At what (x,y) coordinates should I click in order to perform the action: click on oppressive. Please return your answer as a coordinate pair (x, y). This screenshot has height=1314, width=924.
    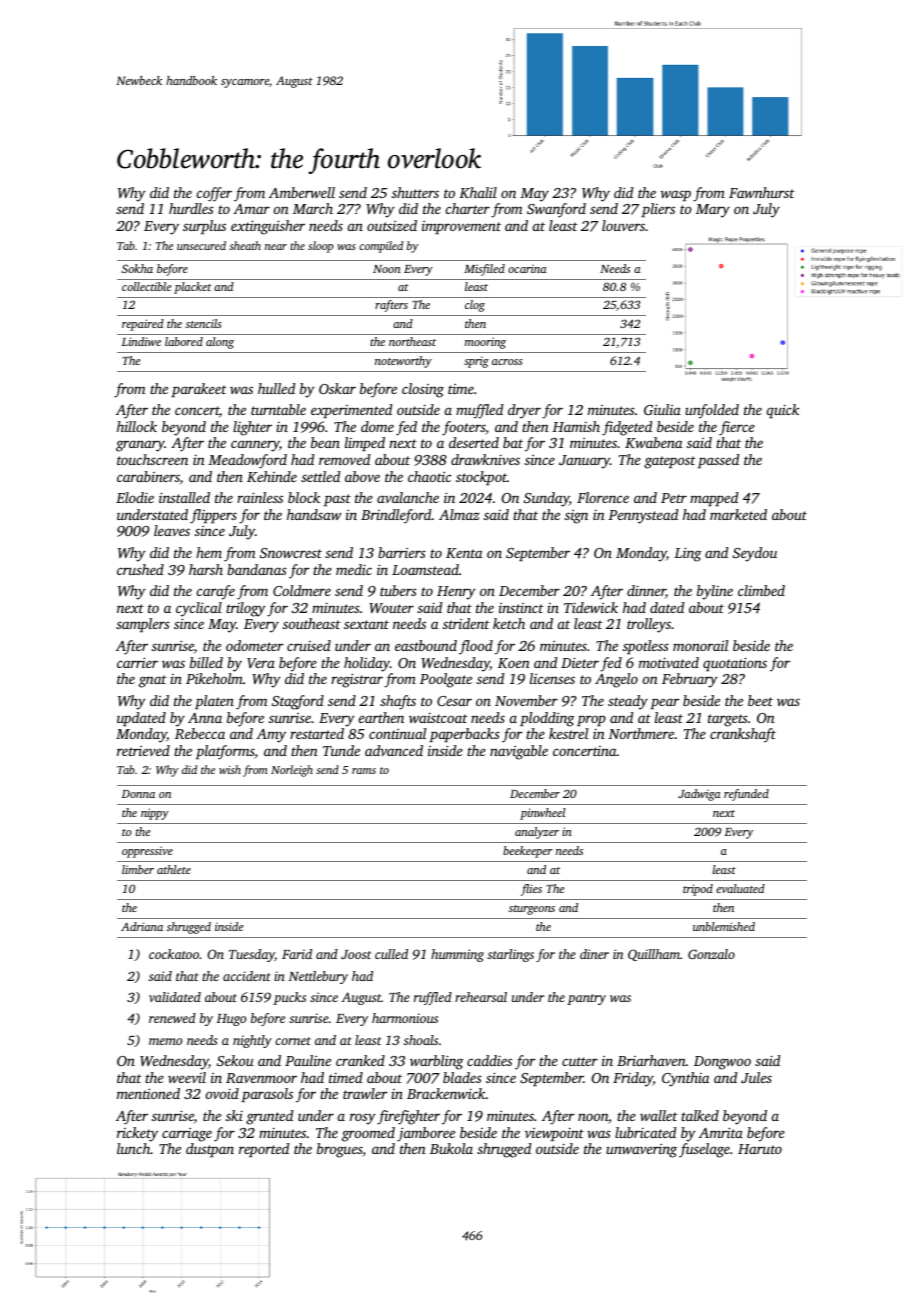
    Looking at the image, I should click on (147, 852).
